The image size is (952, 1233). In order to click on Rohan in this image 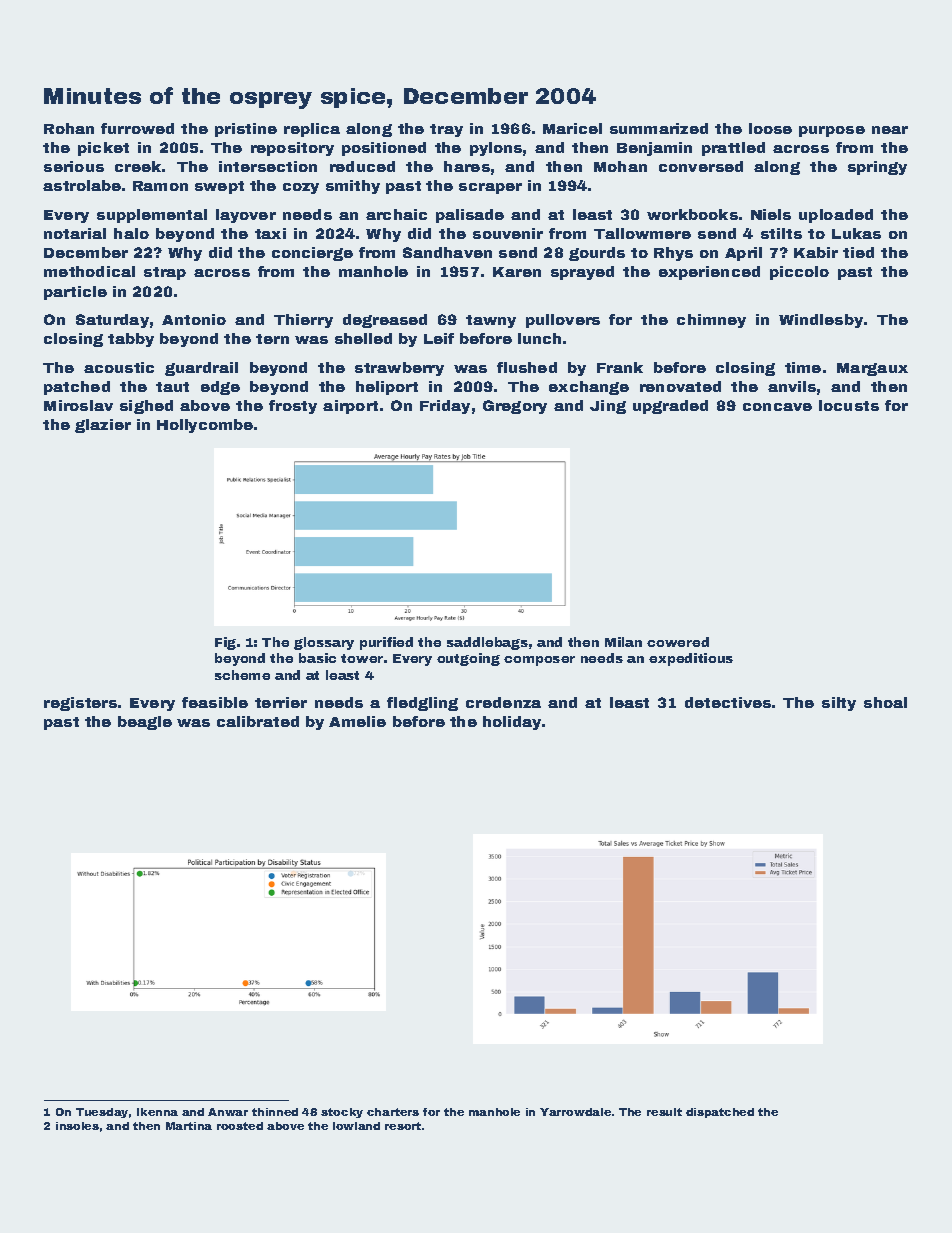, I will do `click(69, 128)`.
